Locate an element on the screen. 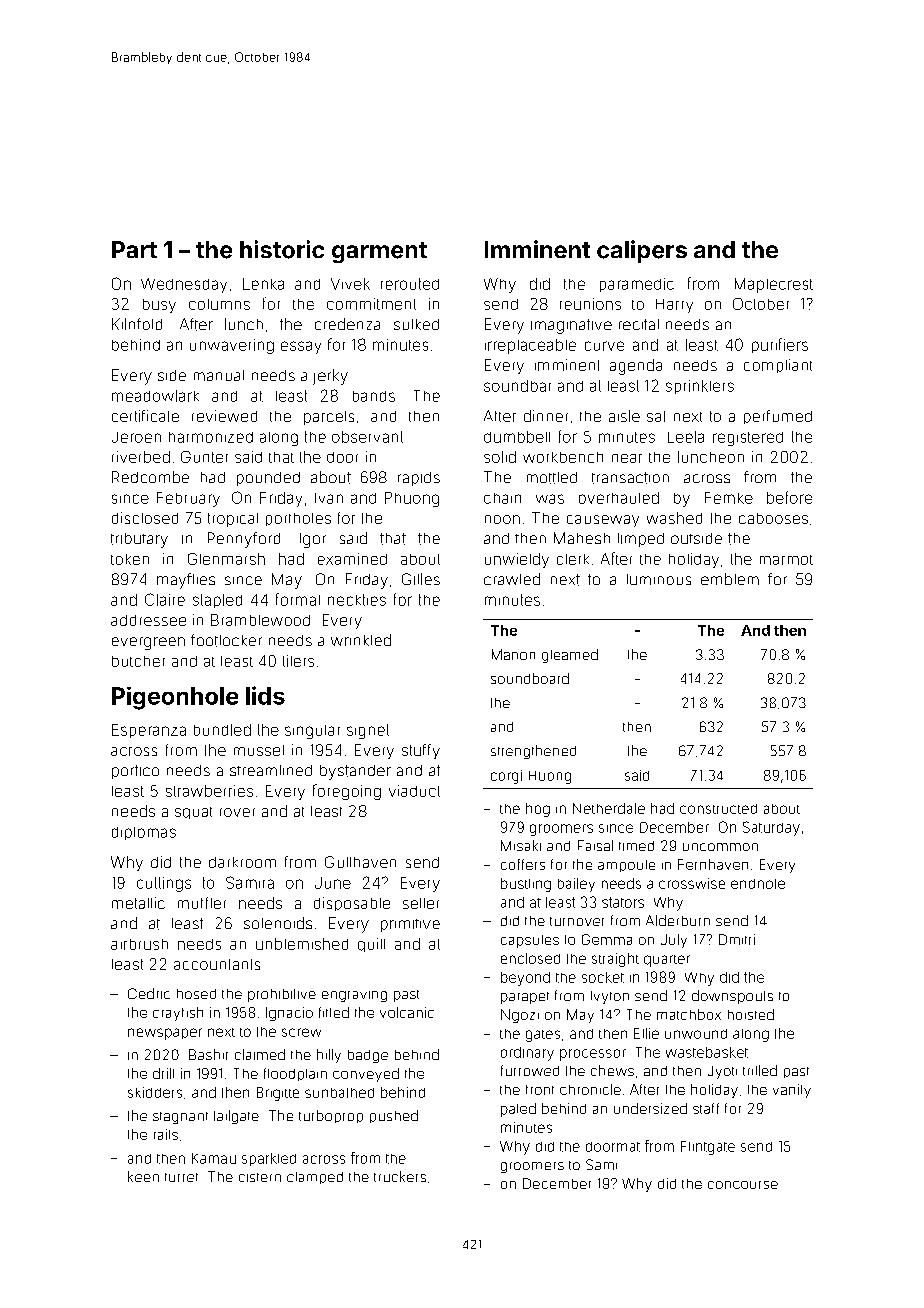 The image size is (924, 1308). soundbar is located at coordinates (517, 386).
